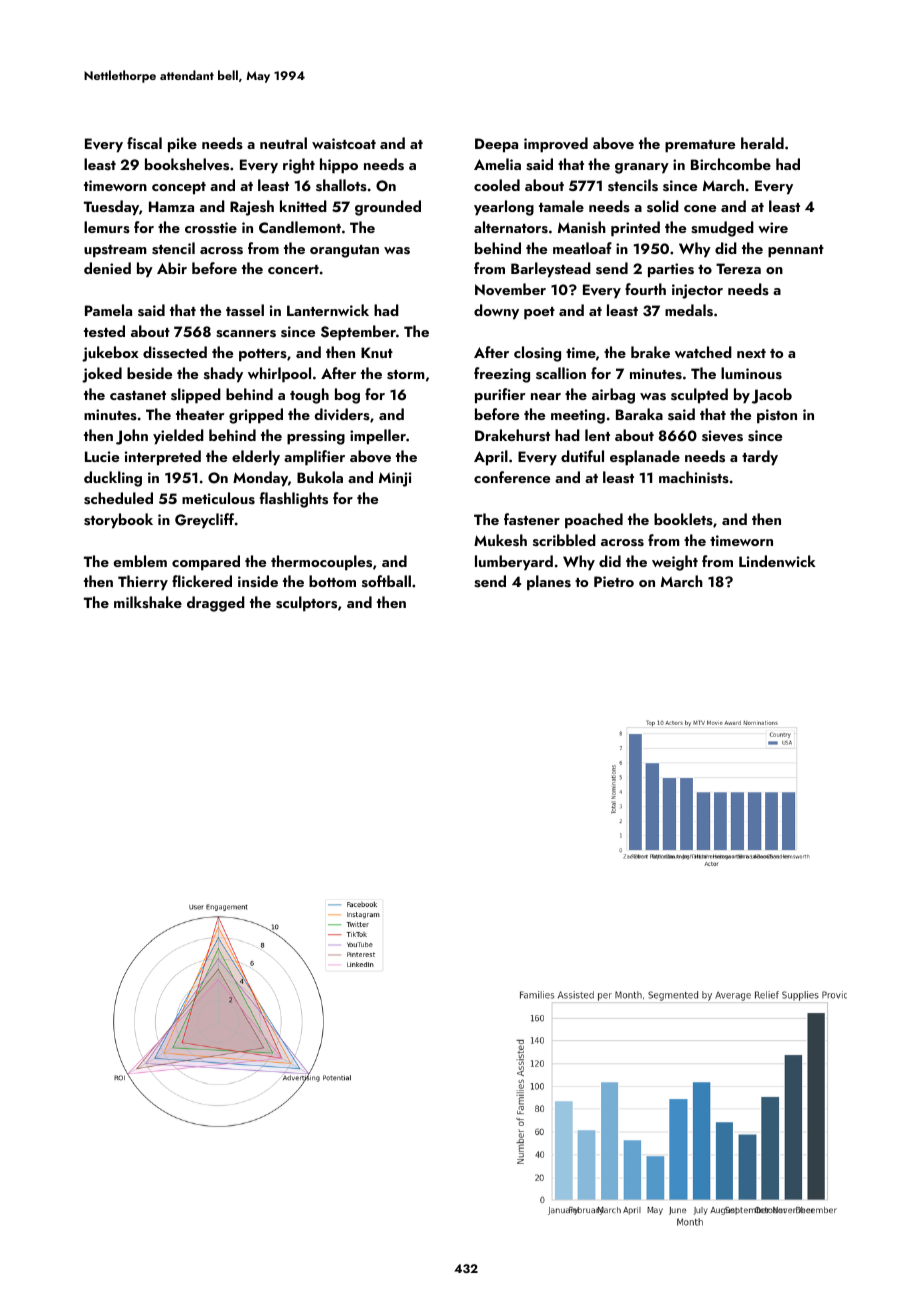 This document has width=908, height=1316. Describe the element at coordinates (751, 353) in the document. I see `next` at that location.
